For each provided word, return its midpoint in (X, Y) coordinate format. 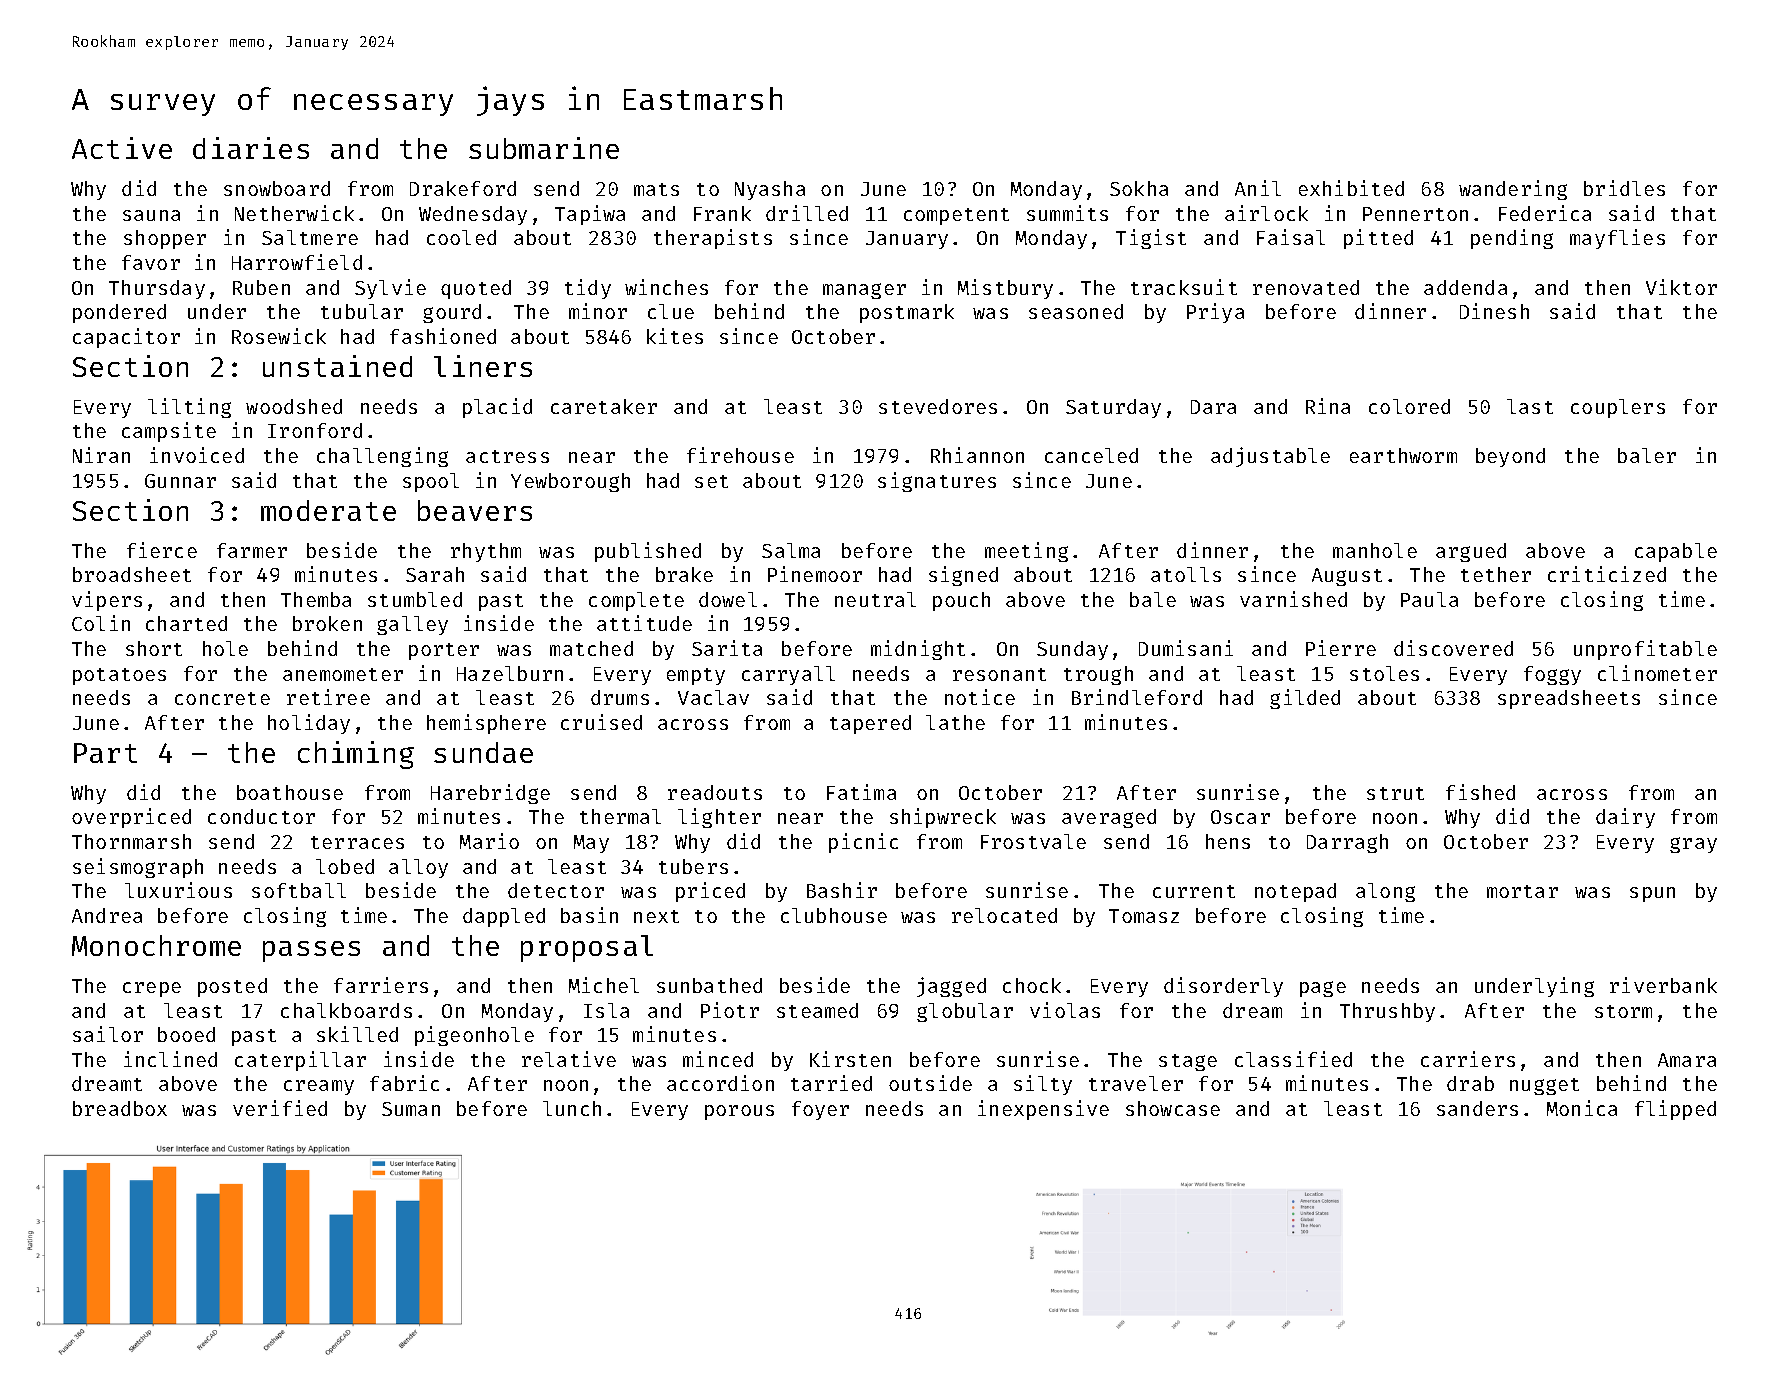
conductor (261, 816)
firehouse (740, 455)
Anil (1258, 188)
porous (739, 1112)
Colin (101, 623)
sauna (151, 215)
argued (1471, 552)
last (1530, 406)
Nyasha (770, 190)
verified (280, 1108)
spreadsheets (1569, 699)
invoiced (197, 455)
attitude (644, 623)
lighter (719, 818)
